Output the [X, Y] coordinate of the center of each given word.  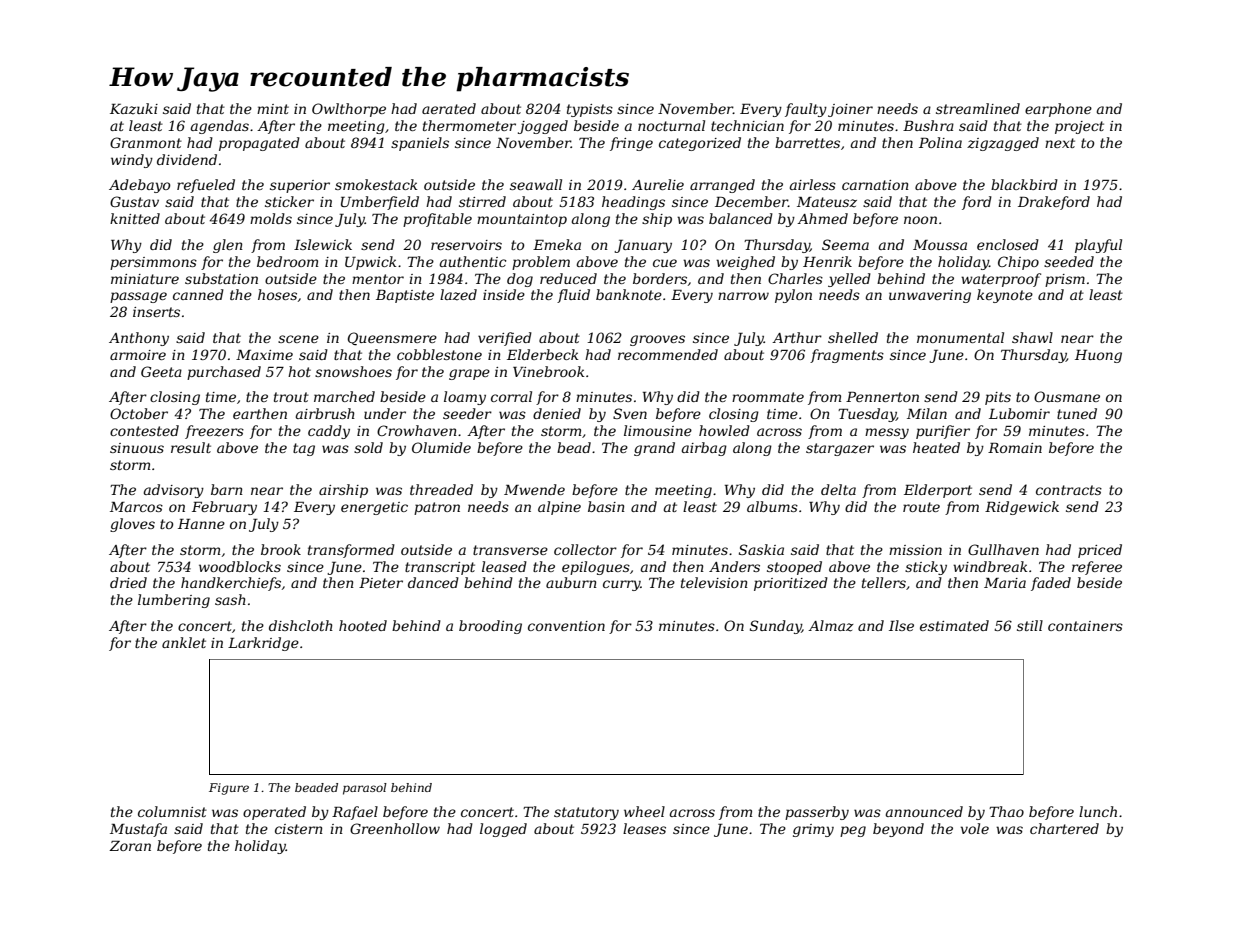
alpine [559, 508]
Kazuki [134, 109]
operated [274, 813]
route [921, 507]
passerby [817, 813]
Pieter [381, 583]
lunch [1098, 811]
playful [1098, 246]
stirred [482, 201]
